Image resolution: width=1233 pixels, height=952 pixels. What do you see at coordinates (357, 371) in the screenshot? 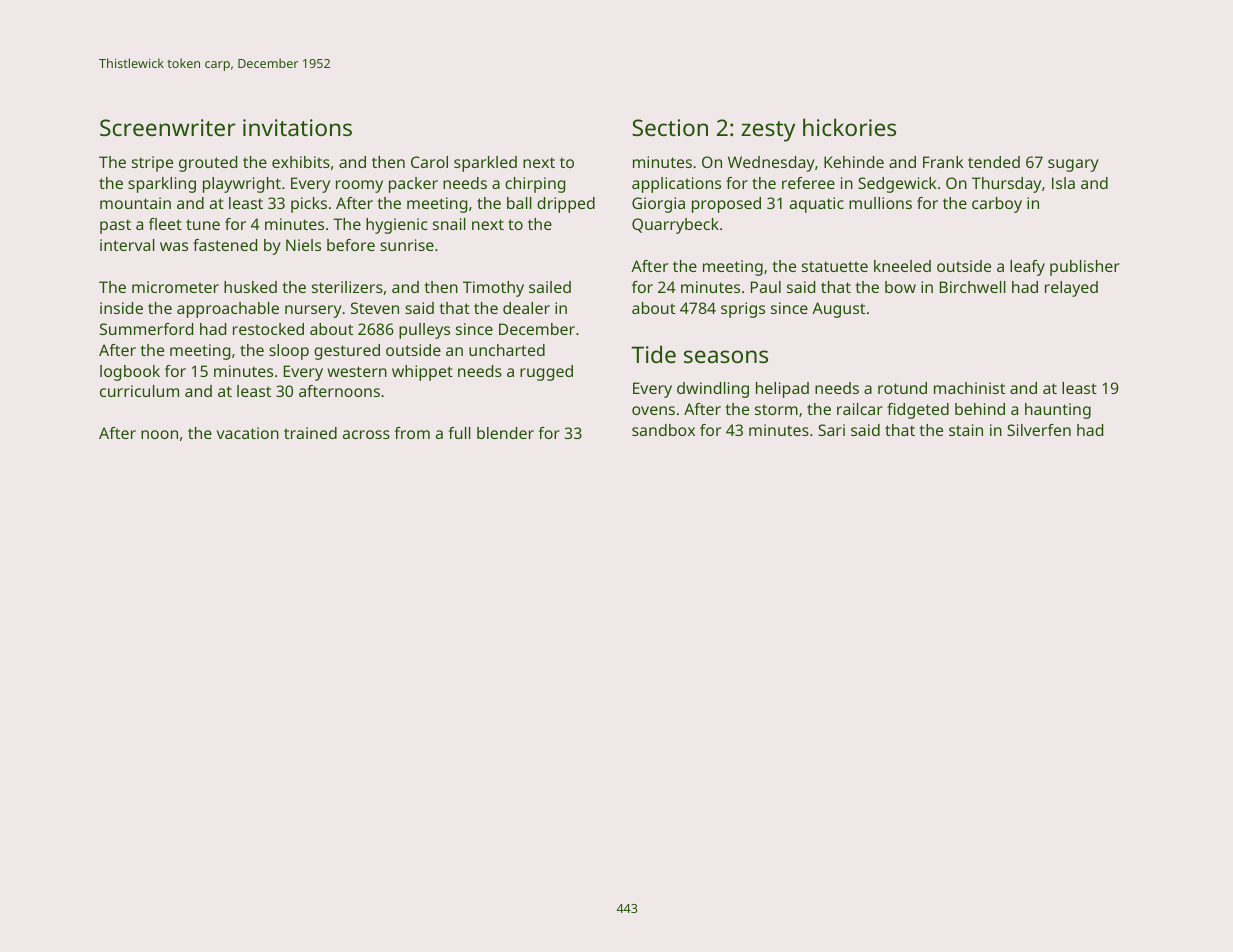
I see `western` at bounding box center [357, 371].
